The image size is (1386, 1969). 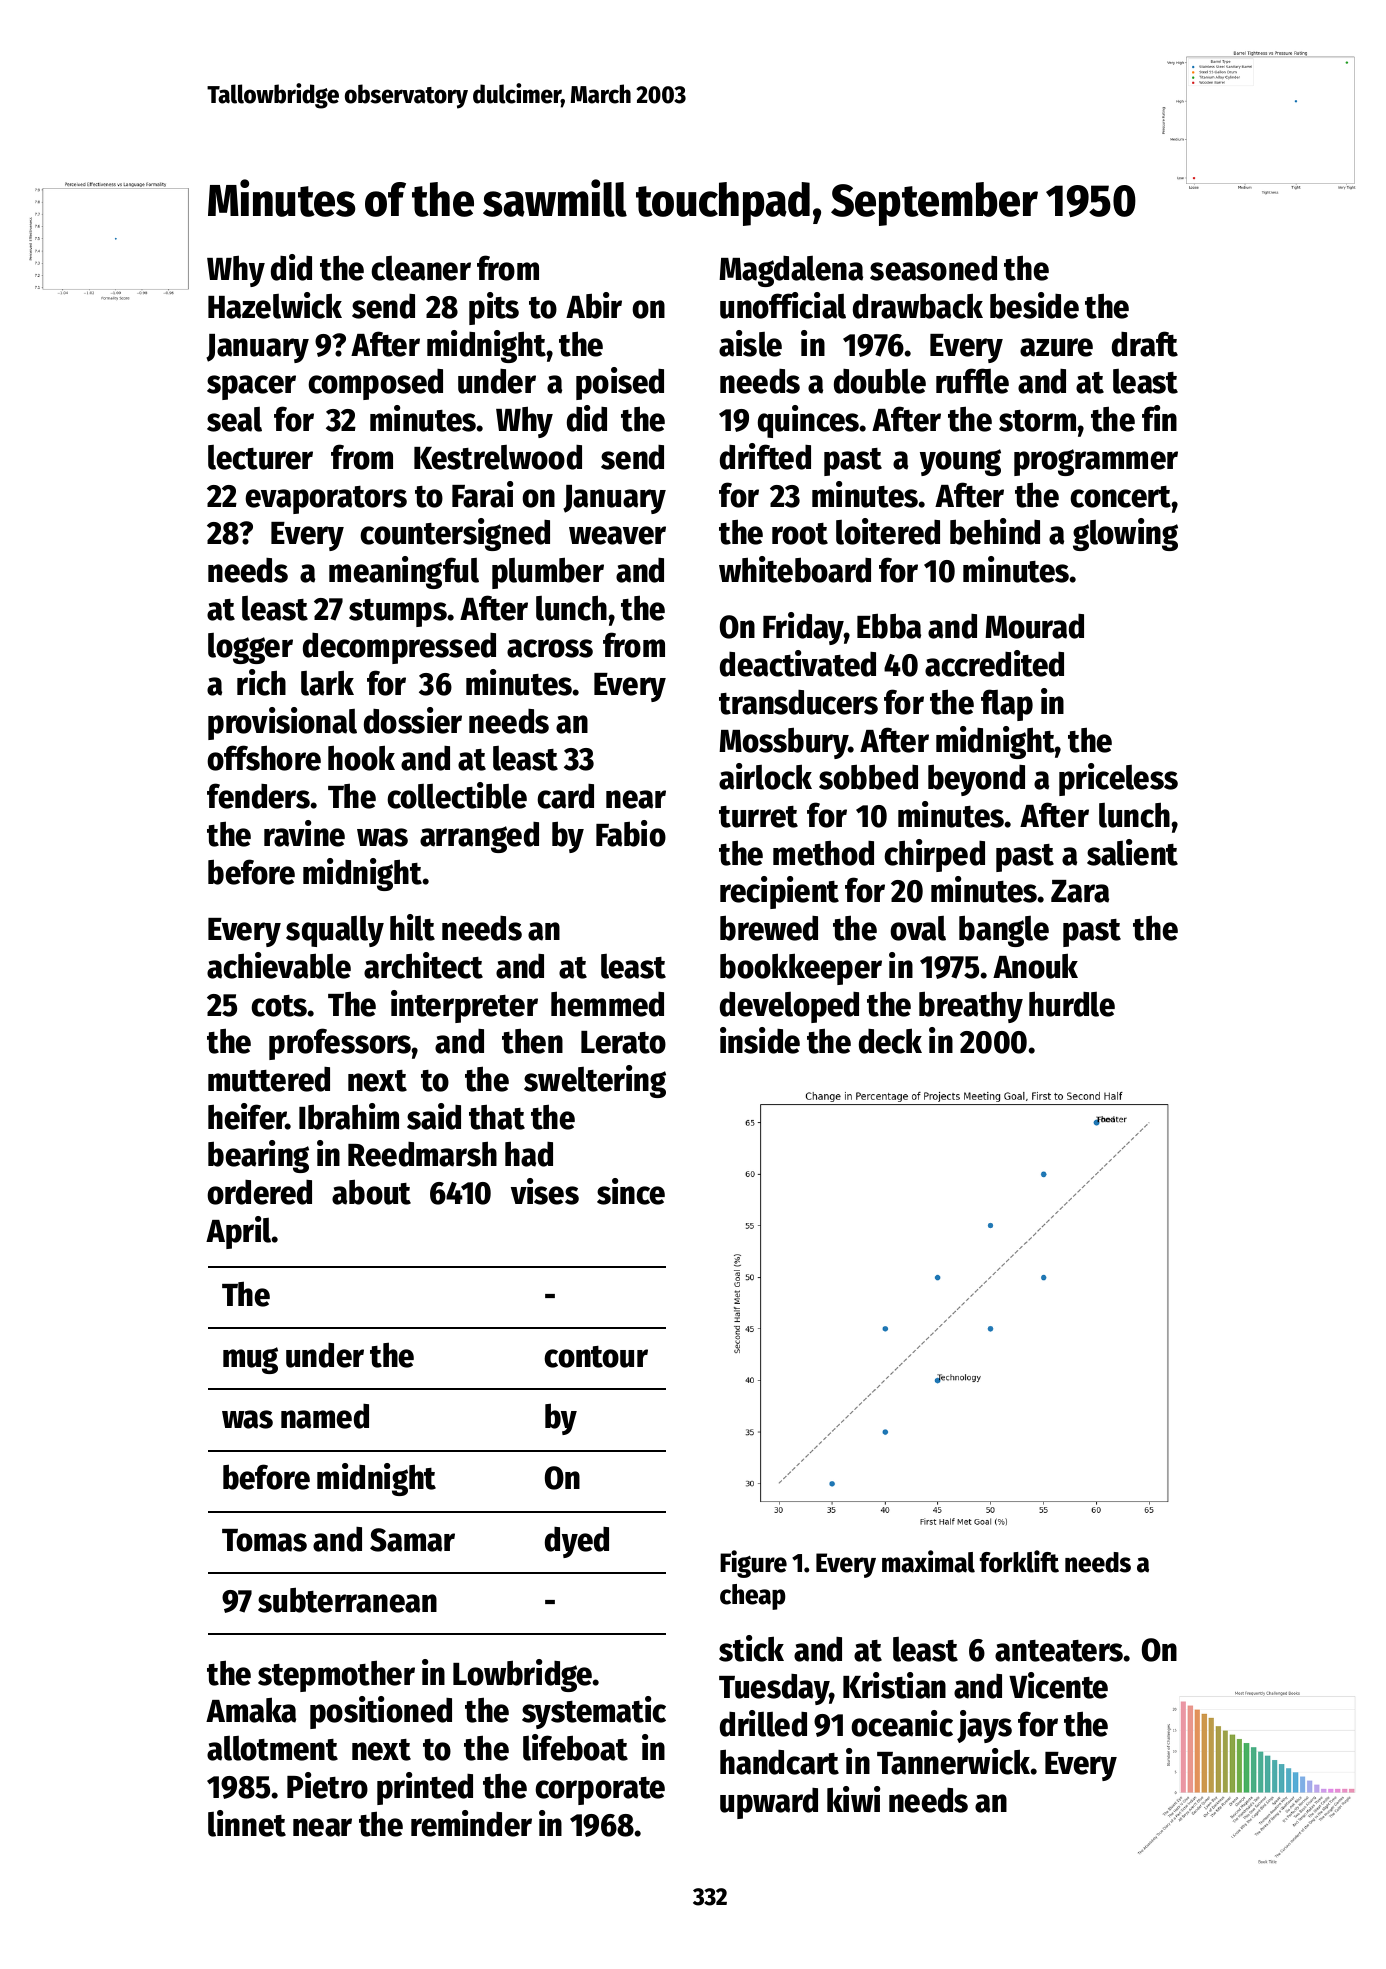 What do you see at coordinates (631, 1191) in the image?
I see `since` at bounding box center [631, 1191].
